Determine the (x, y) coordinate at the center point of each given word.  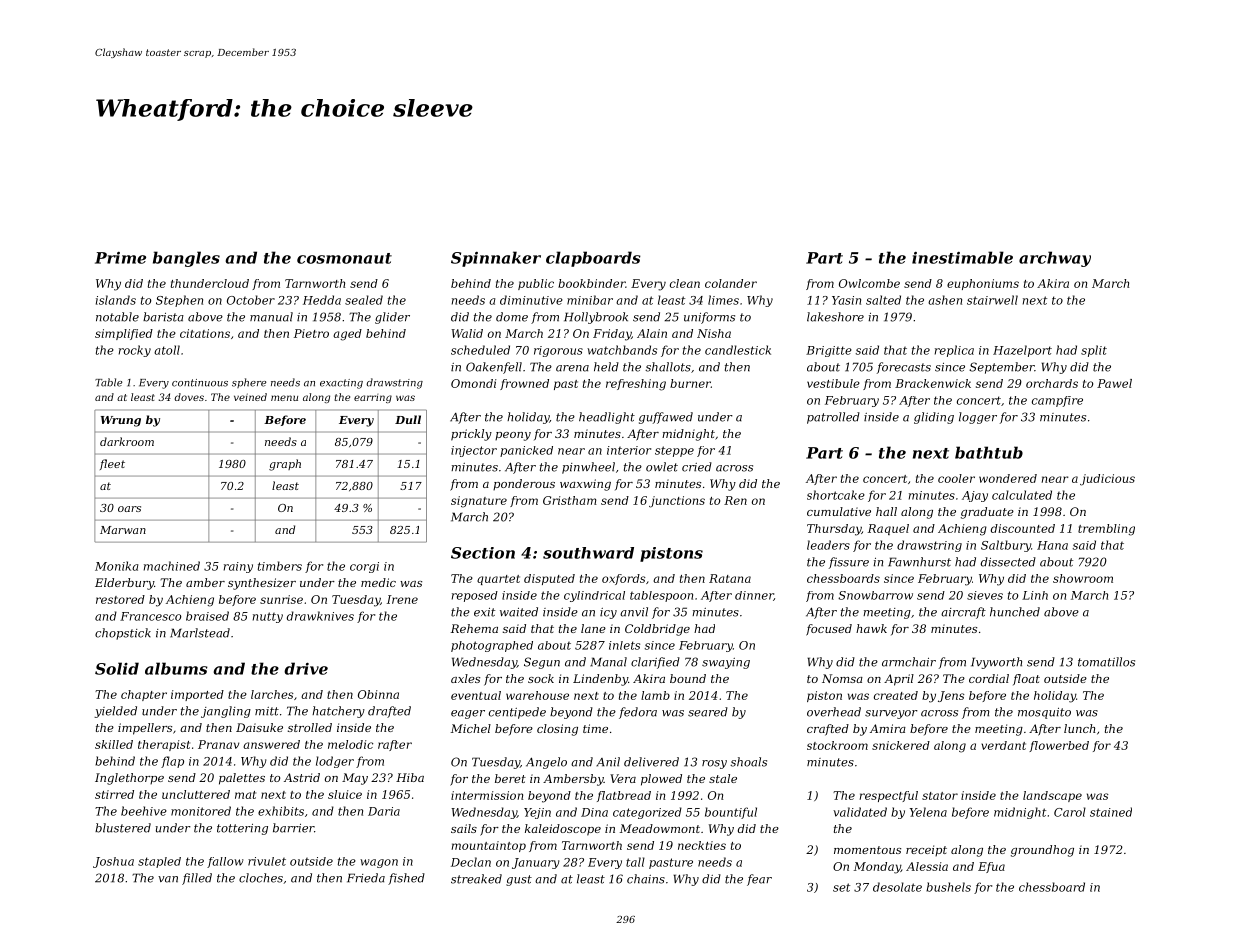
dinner (754, 595)
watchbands (622, 350)
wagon (379, 863)
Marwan (123, 530)
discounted (1023, 528)
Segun (542, 663)
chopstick (123, 634)
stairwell (992, 300)
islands (116, 300)
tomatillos (1106, 662)
